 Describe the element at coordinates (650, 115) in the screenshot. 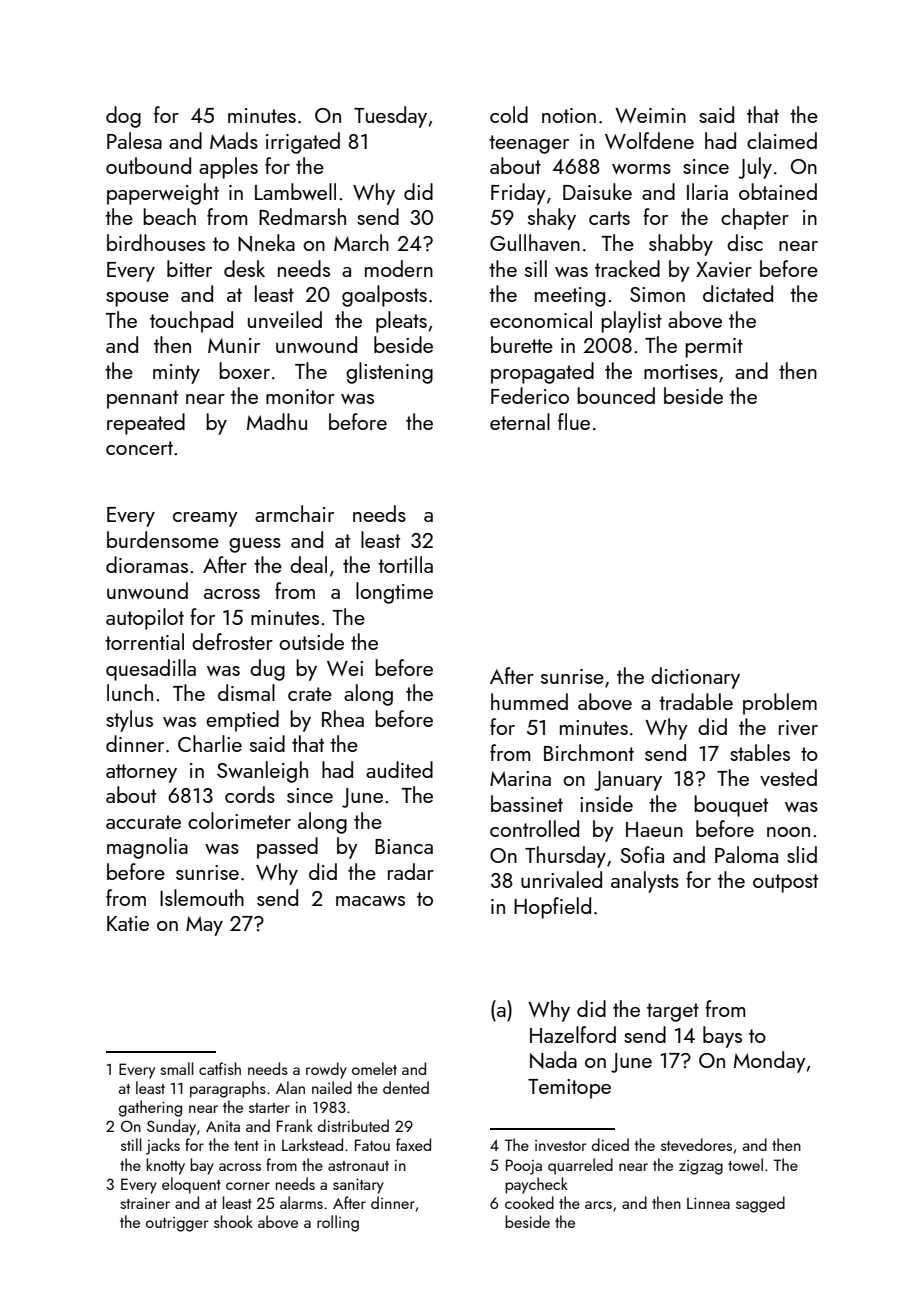

I see `Weimin` at that location.
